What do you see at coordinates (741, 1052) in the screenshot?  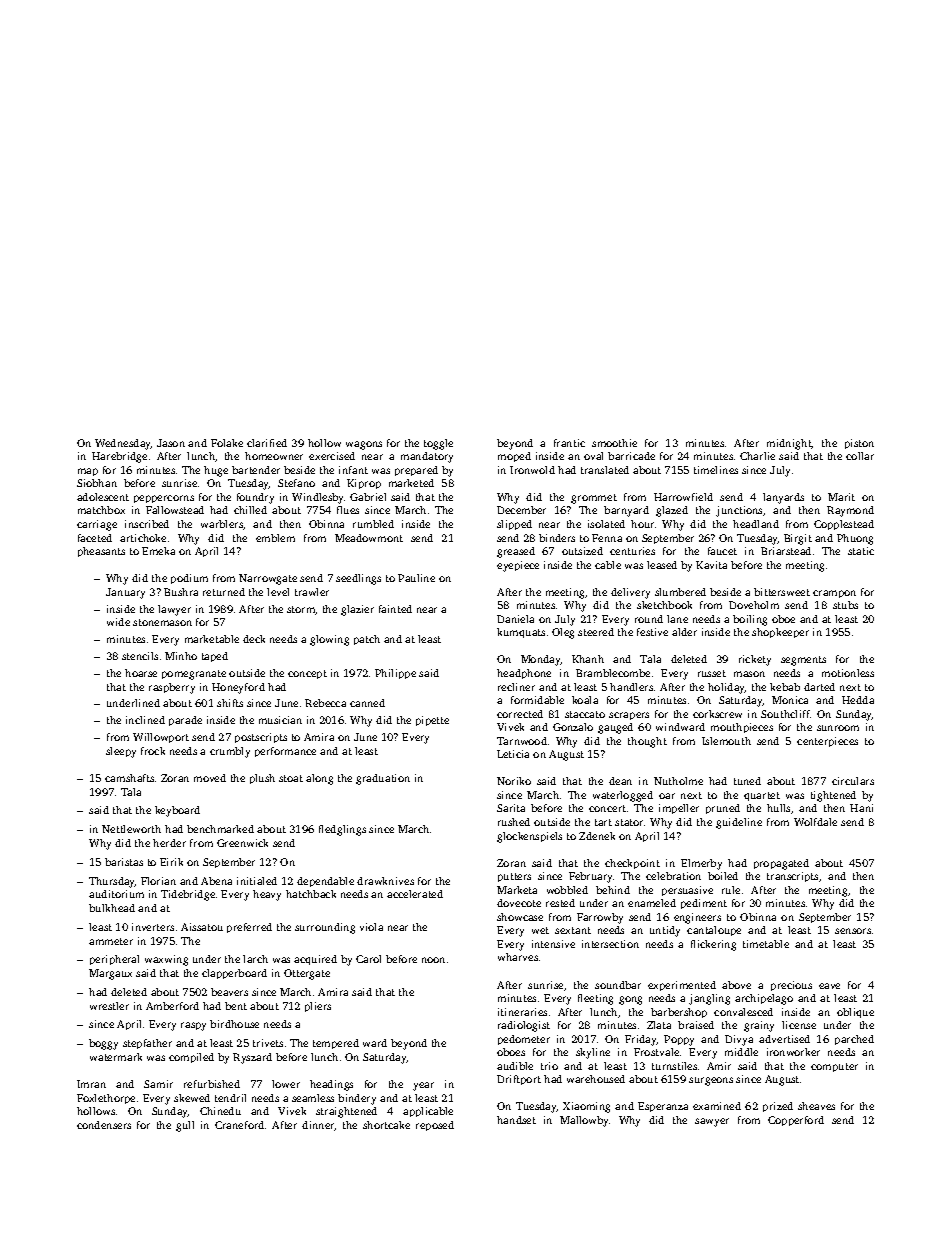 I see `middle` at bounding box center [741, 1052].
